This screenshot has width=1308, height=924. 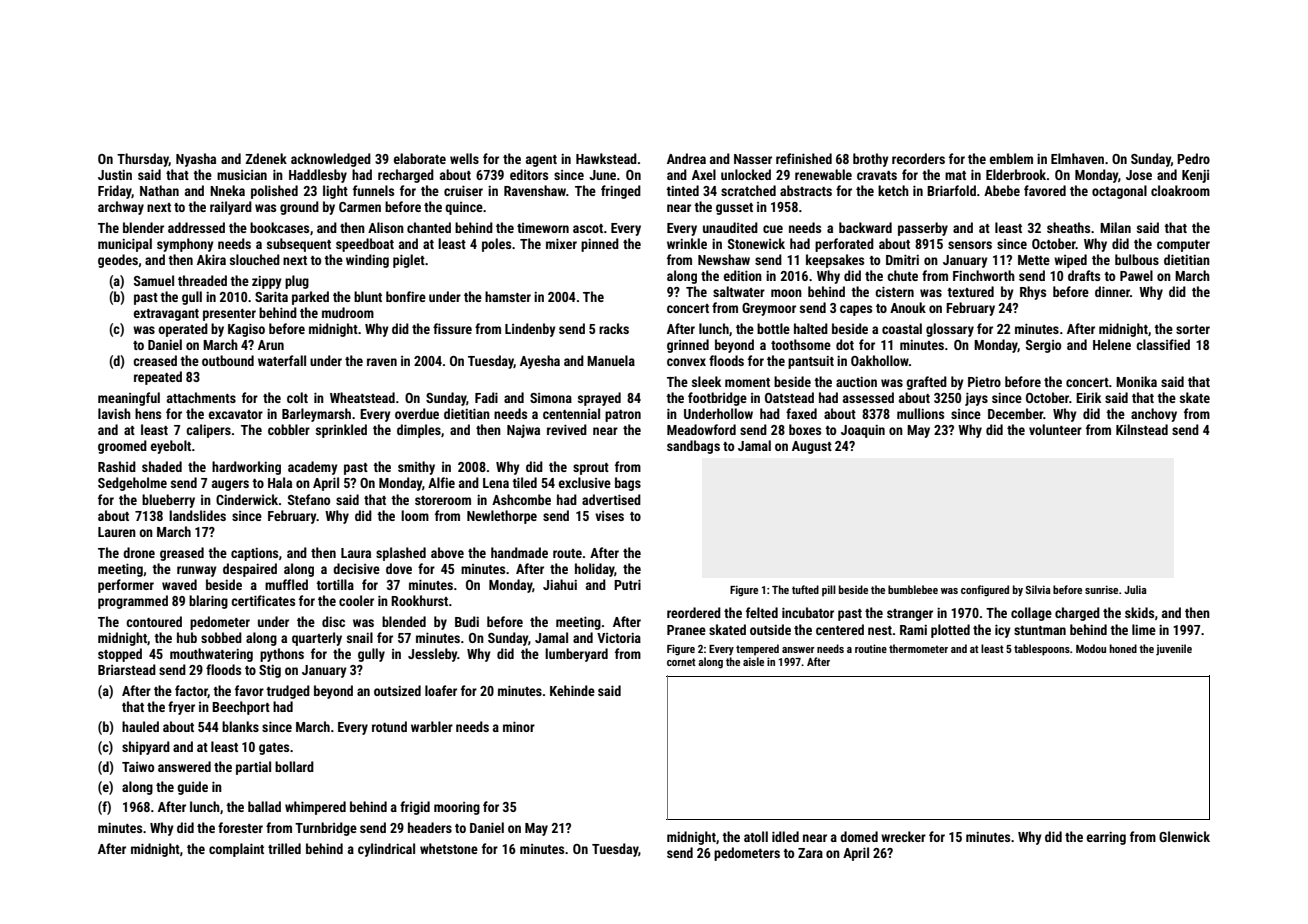 I want to click on abstracts, so click(x=806, y=190).
